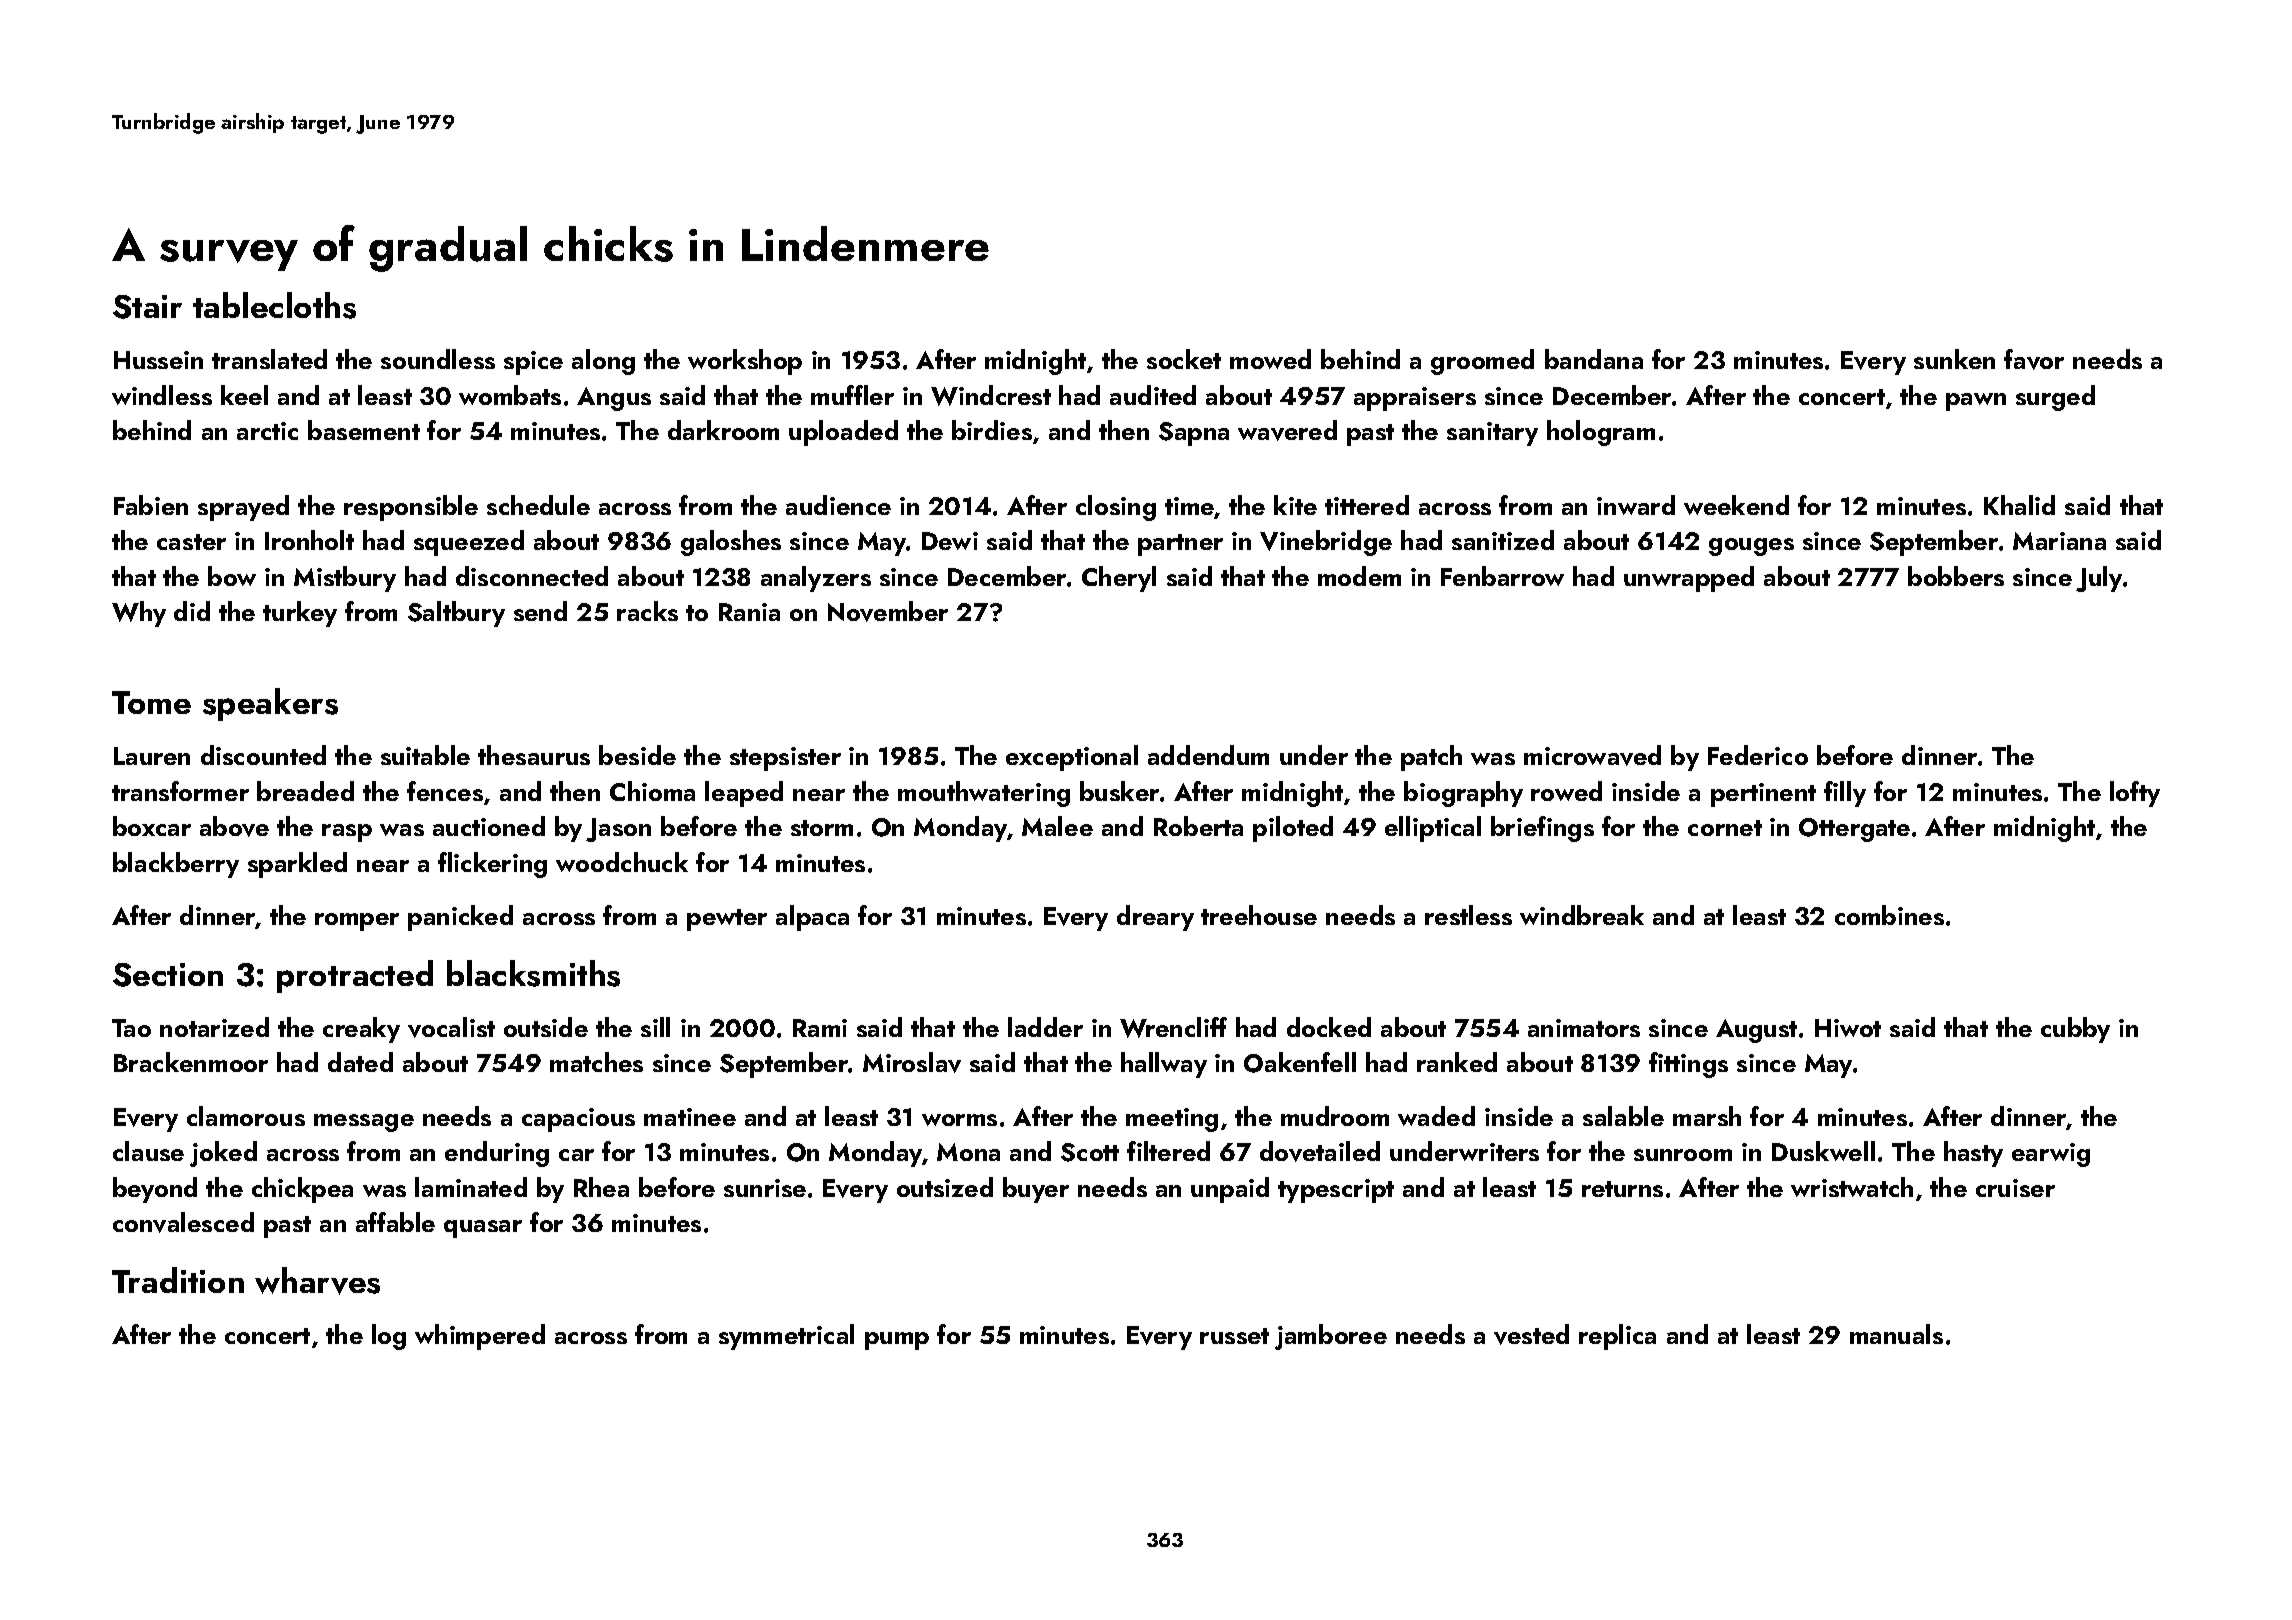 The width and height of the image is (2292, 1620). Describe the element at coordinates (1155, 918) in the image. I see `dreary` at that location.
